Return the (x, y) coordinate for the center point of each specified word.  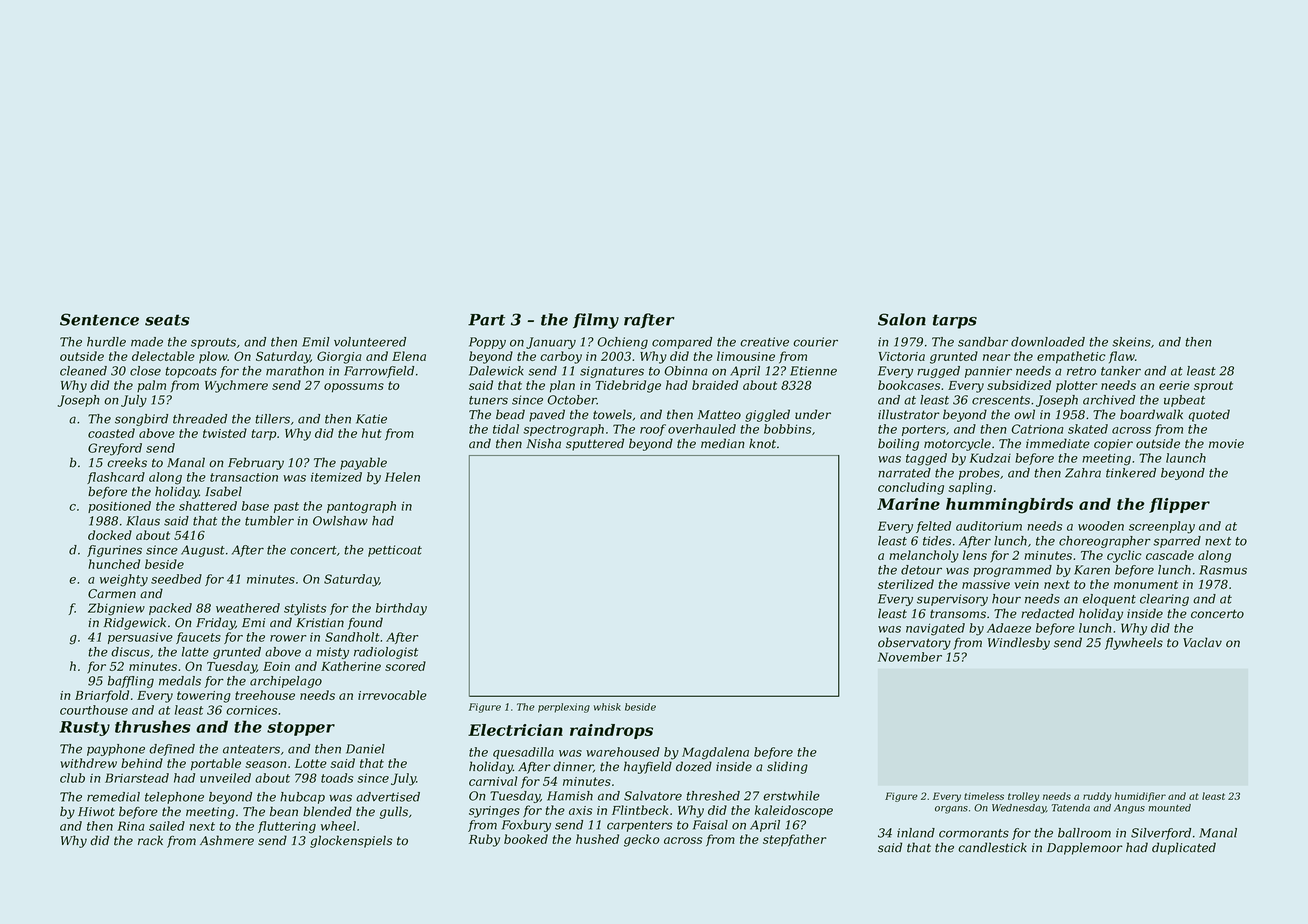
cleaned (83, 371)
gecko (642, 840)
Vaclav (1202, 642)
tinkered (1131, 473)
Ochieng (623, 343)
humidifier (1140, 797)
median (723, 443)
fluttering (287, 827)
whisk (607, 707)
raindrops (611, 731)
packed (170, 609)
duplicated (1184, 848)
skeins (1131, 342)
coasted (111, 433)
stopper (301, 729)
